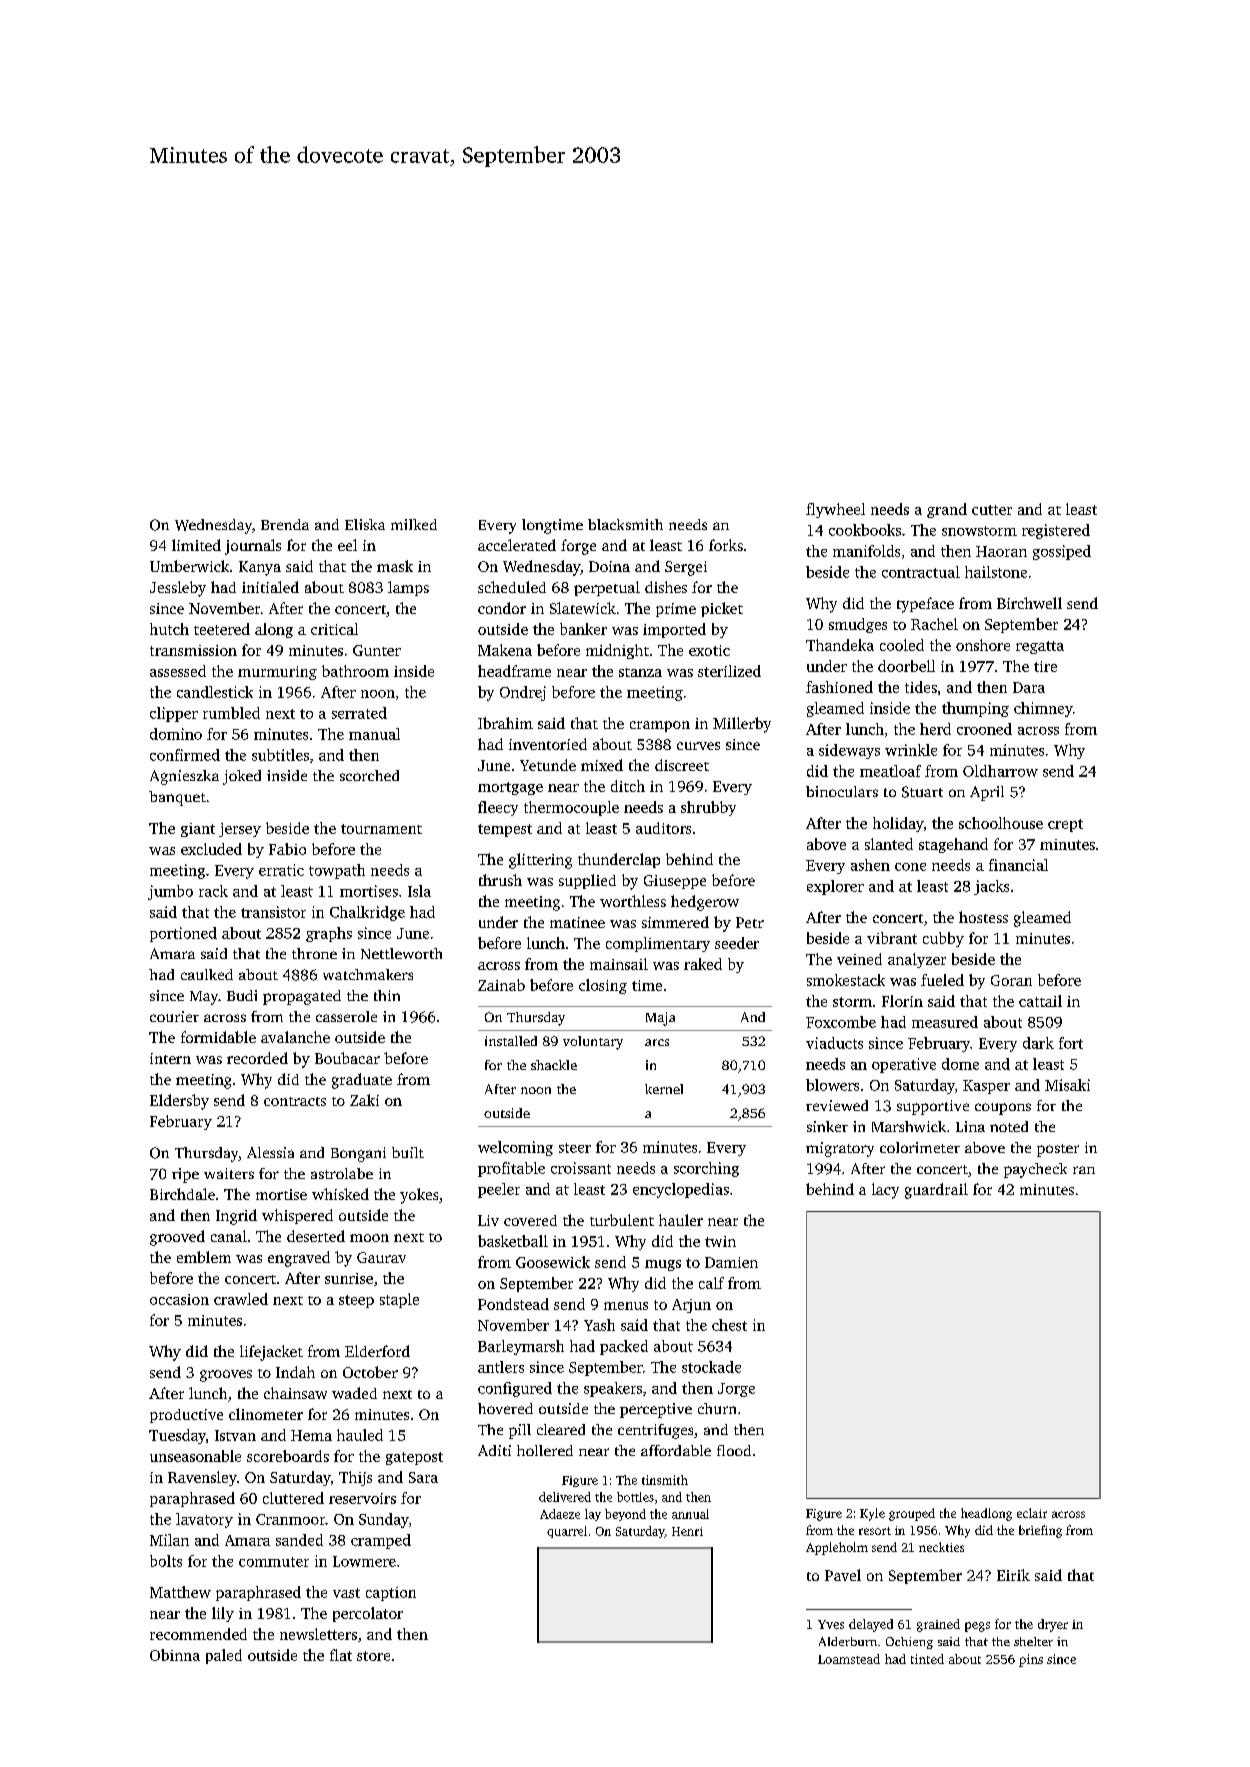 The height and width of the page is (1767, 1250). Describe the element at coordinates (676, 1450) in the page. I see `affordable` at that location.
